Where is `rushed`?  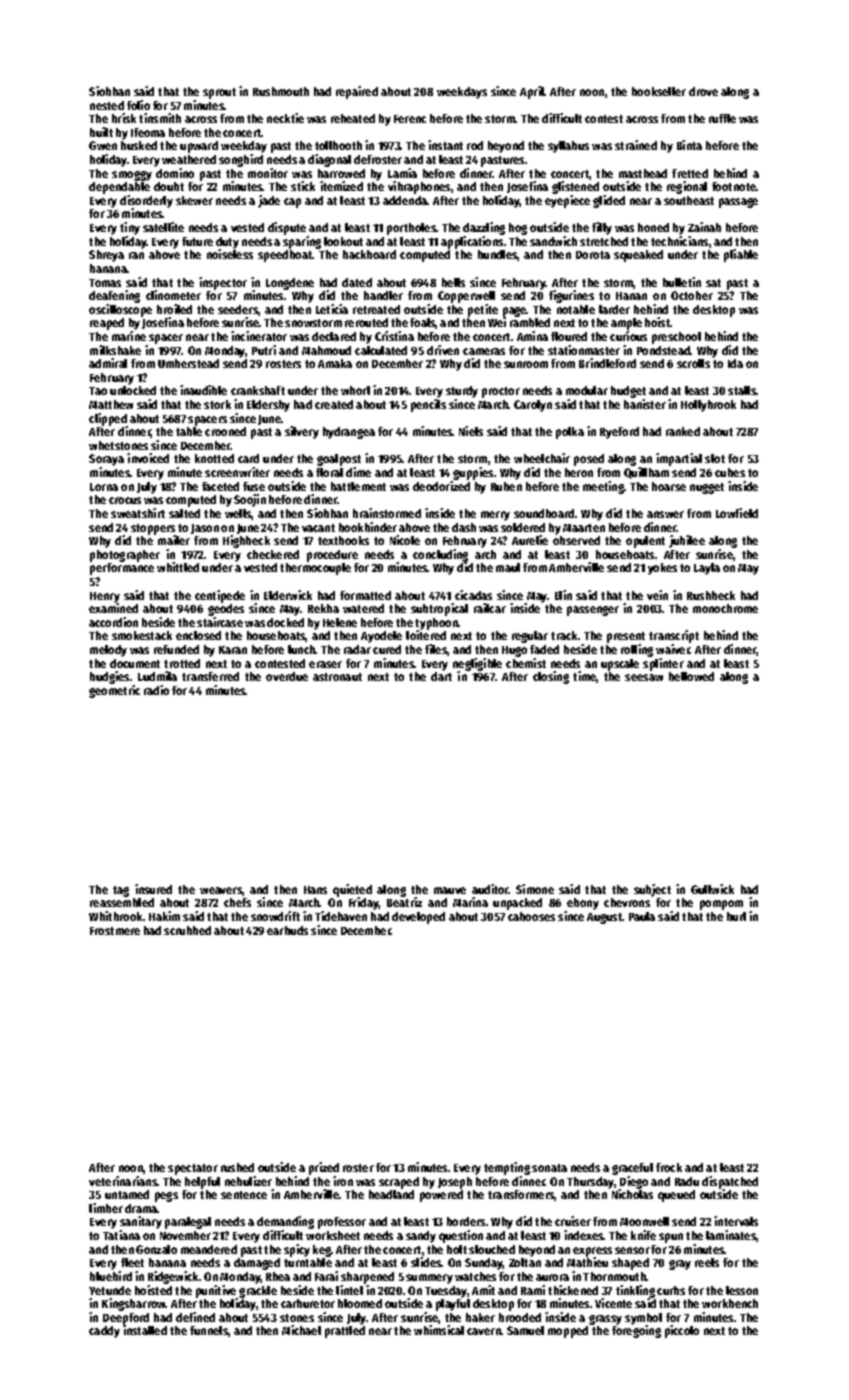
rushed is located at coordinates (237, 1167).
